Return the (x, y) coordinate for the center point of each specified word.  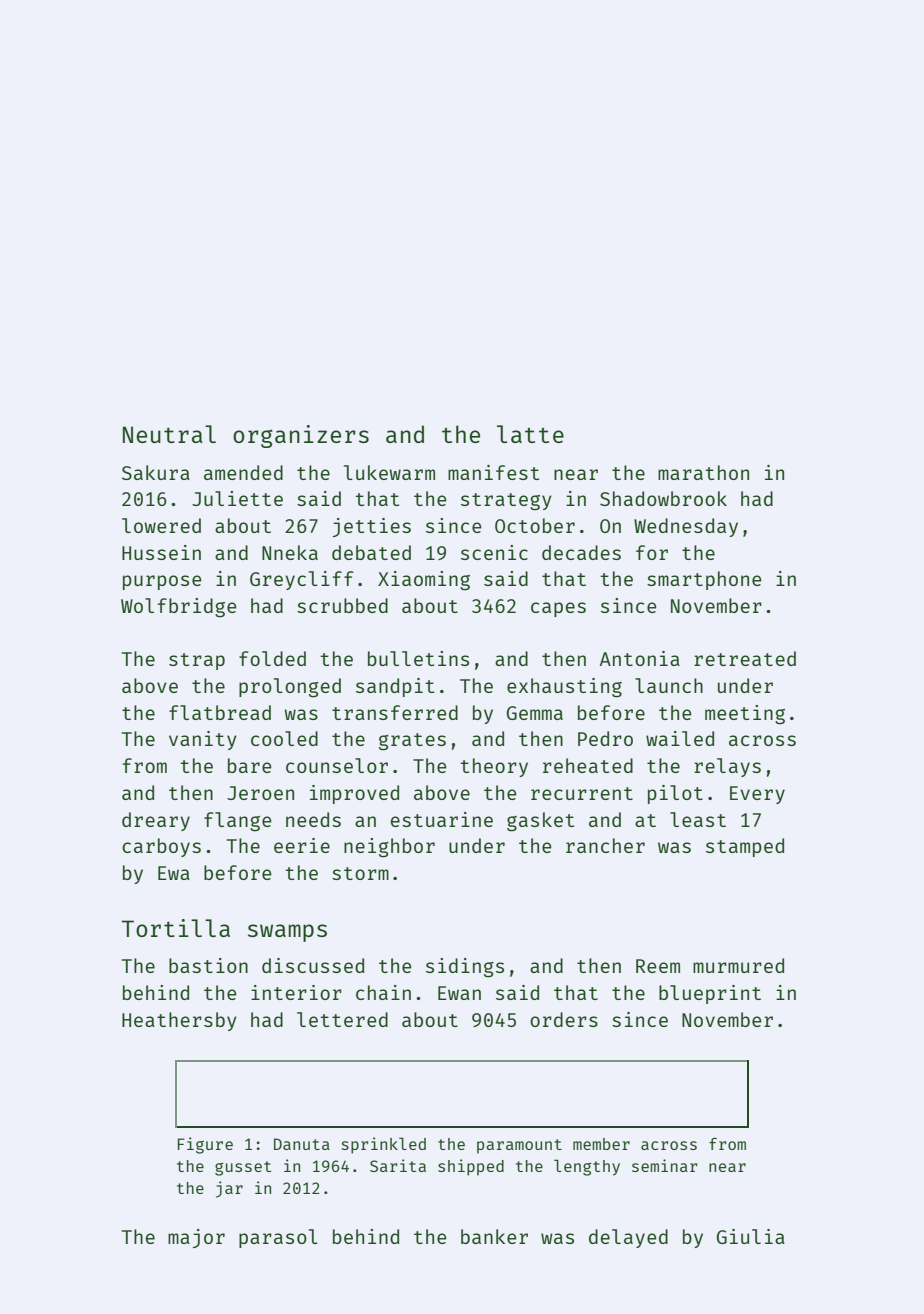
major (196, 1238)
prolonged (290, 688)
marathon (703, 472)
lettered (342, 1019)
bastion (208, 965)
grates (412, 742)
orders (564, 1019)
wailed (680, 738)
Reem (658, 966)
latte (530, 434)
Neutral (169, 434)
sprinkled (384, 1145)
